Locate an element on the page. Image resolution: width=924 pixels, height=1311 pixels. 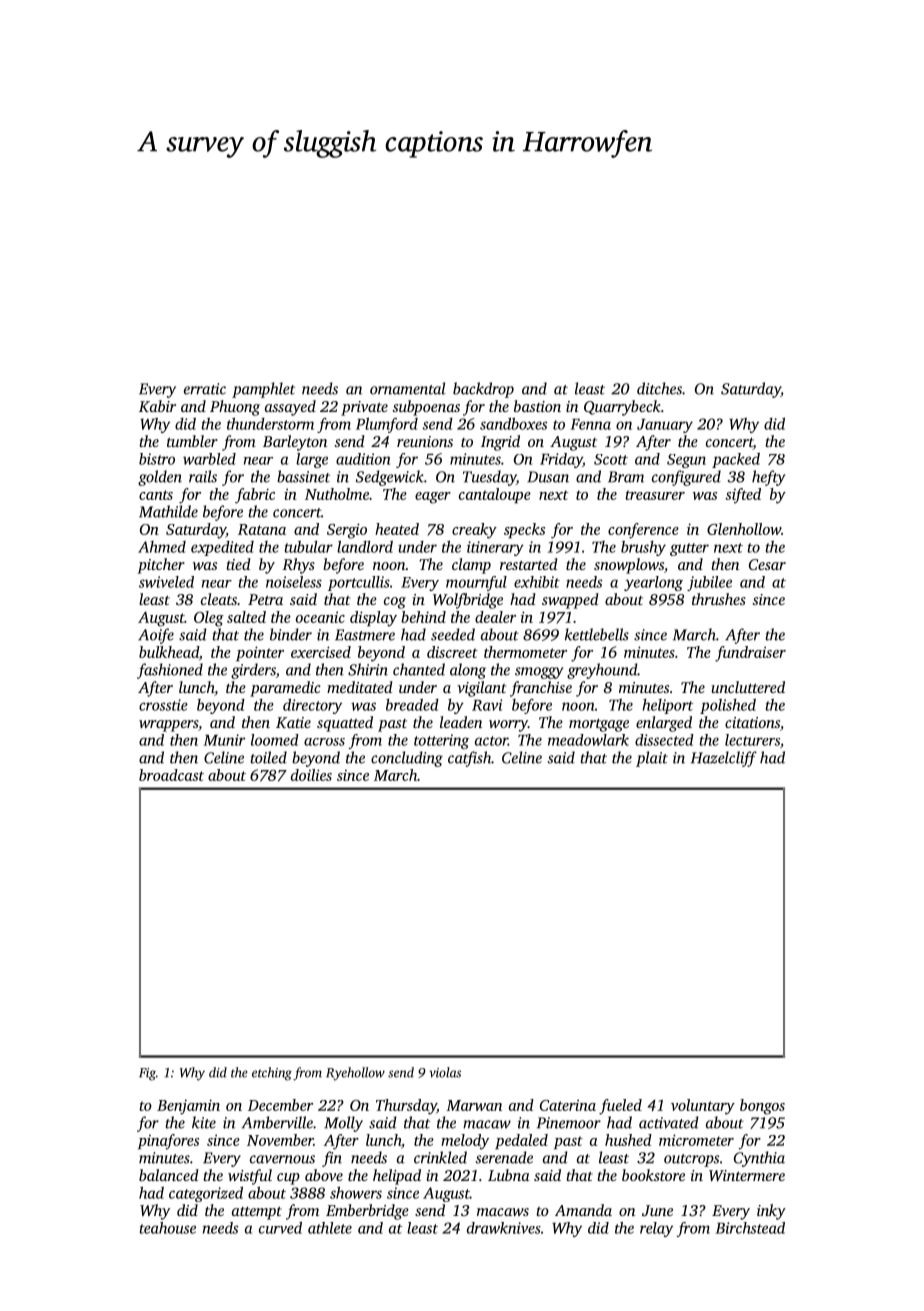
erratic is located at coordinates (205, 389).
